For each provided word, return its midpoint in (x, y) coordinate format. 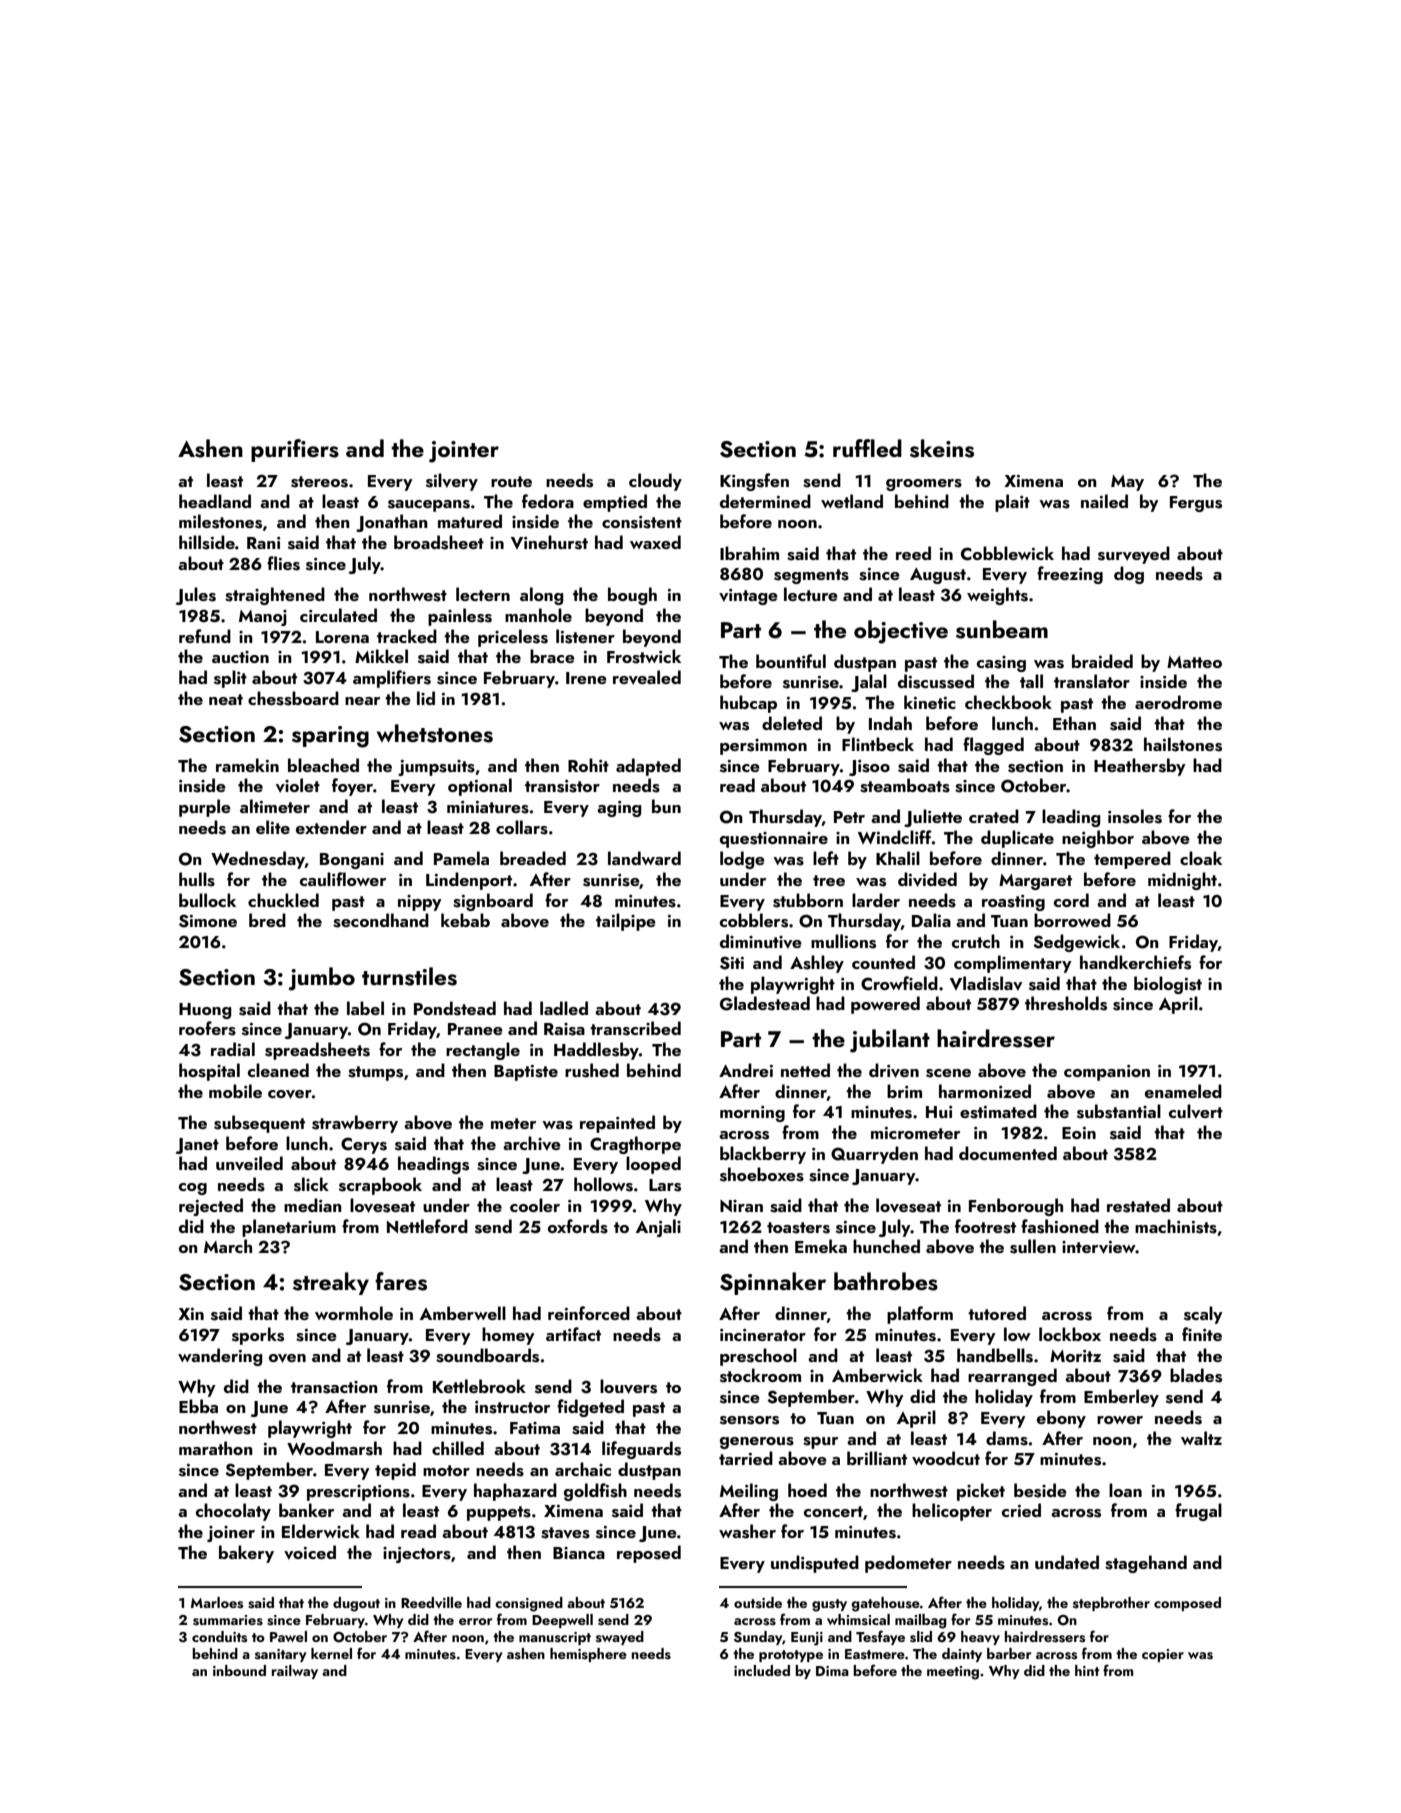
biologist (1168, 985)
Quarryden (874, 1155)
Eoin (1079, 1133)
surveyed (1134, 555)
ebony (1061, 1419)
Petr (849, 817)
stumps (375, 1073)
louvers (628, 1386)
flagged (993, 746)
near (362, 701)
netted (805, 1070)
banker (306, 1510)
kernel (331, 1653)
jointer (464, 452)
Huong (205, 1011)
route (511, 481)
